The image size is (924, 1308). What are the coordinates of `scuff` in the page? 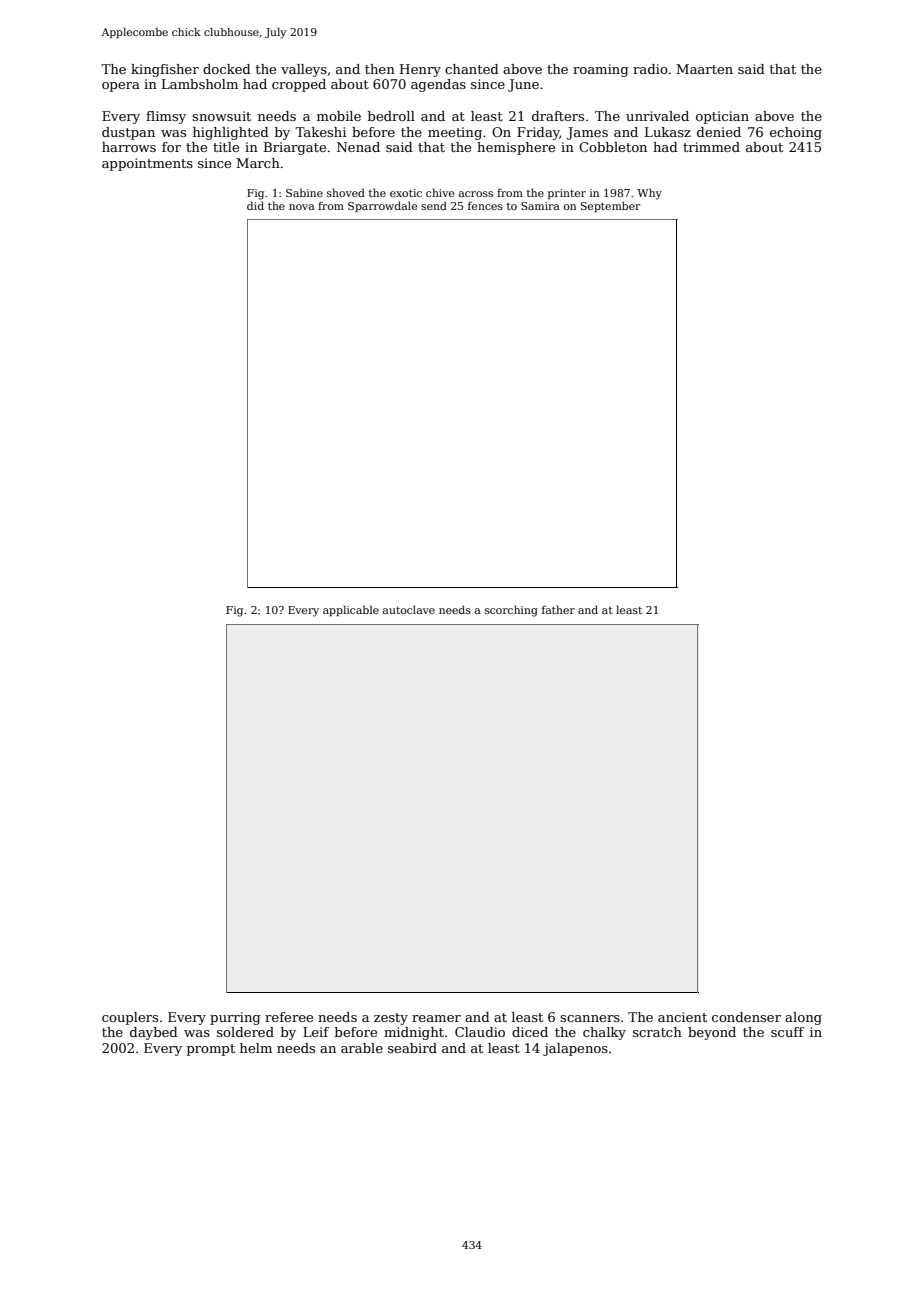 It's located at (787, 1032).
